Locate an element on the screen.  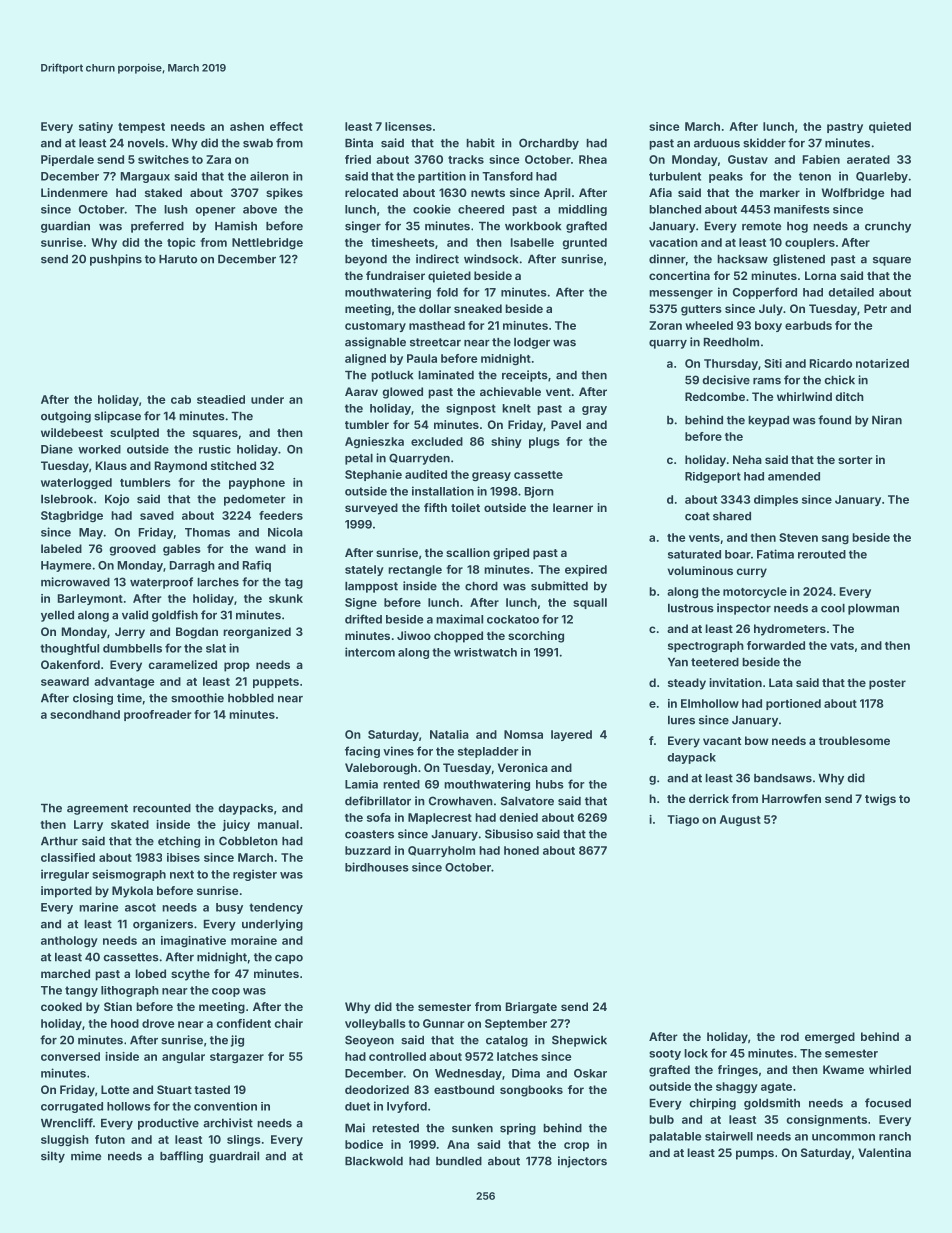
Isabelle is located at coordinates (532, 242).
